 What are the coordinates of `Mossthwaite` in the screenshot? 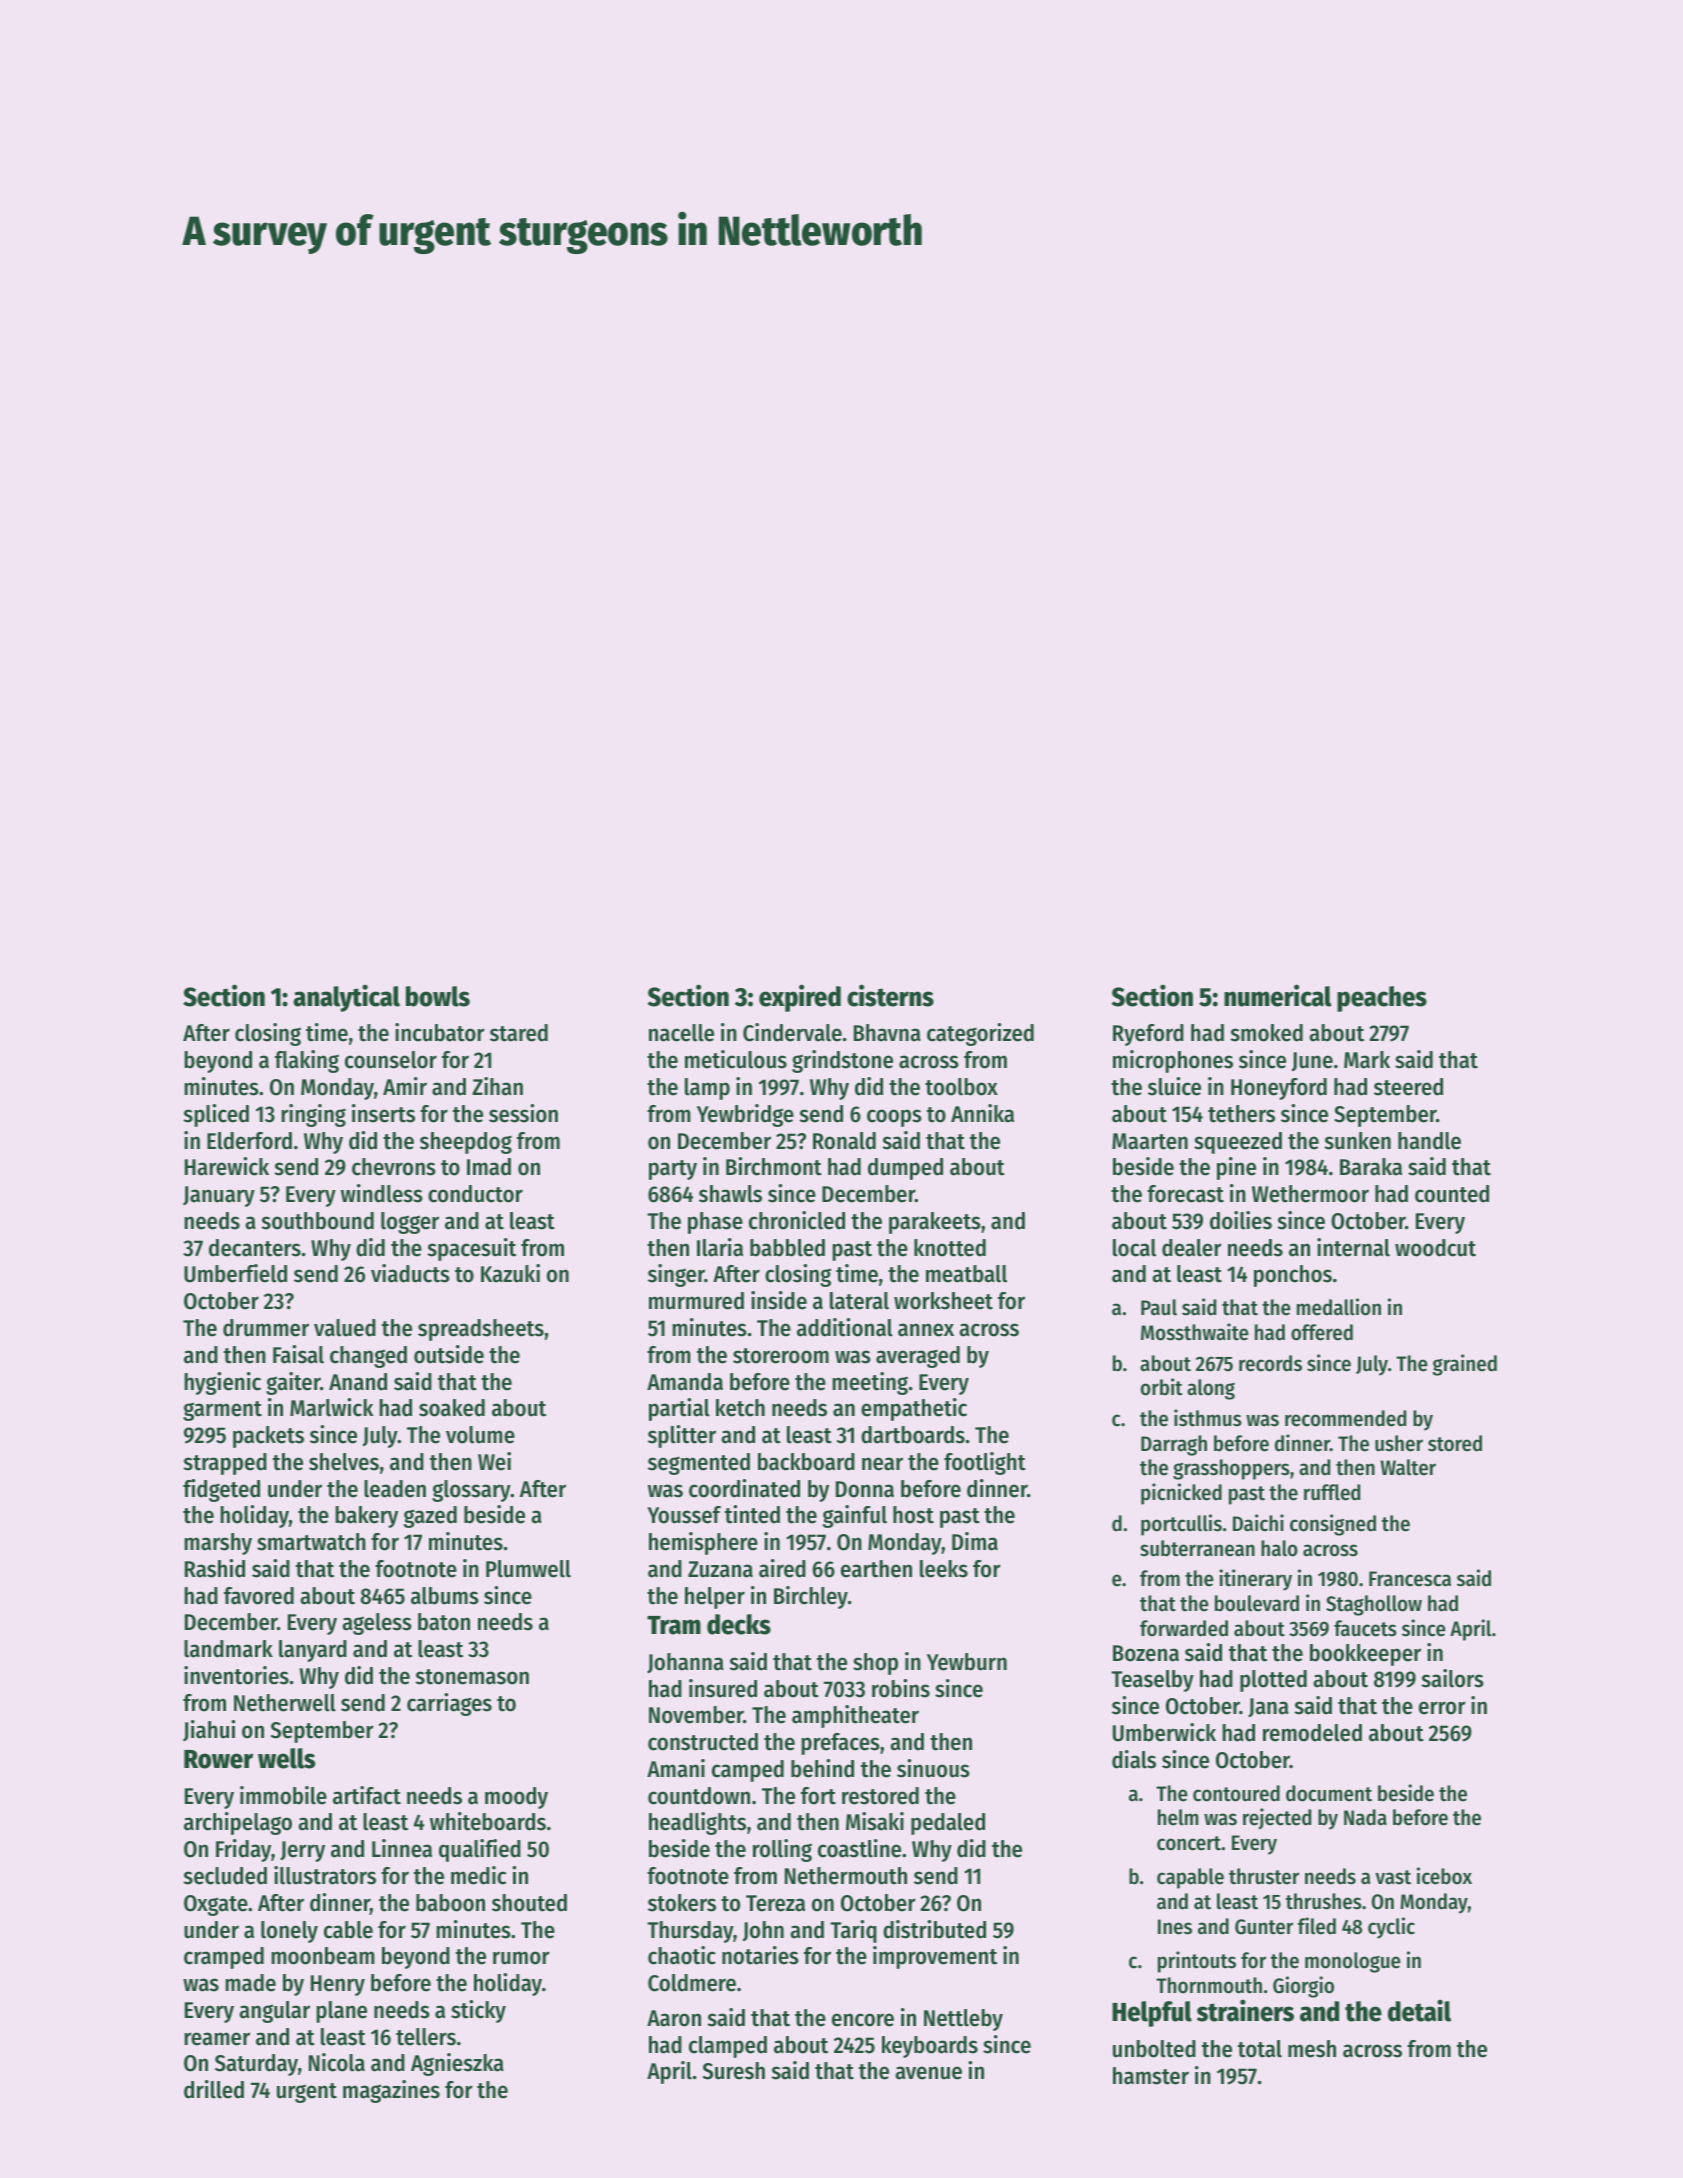 It's located at (1195, 1332).
